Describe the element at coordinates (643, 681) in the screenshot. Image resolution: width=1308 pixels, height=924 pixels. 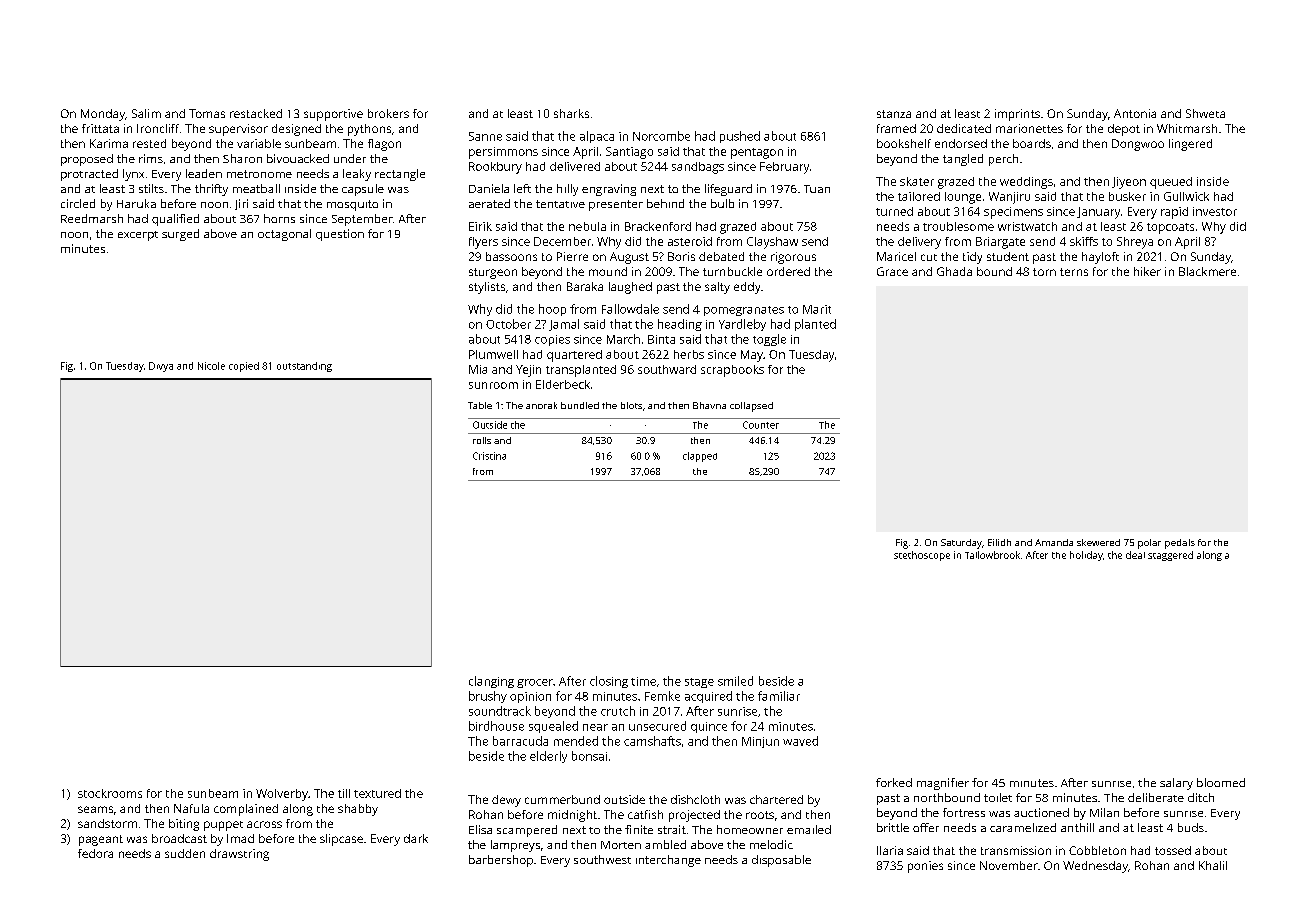
I see `time` at that location.
